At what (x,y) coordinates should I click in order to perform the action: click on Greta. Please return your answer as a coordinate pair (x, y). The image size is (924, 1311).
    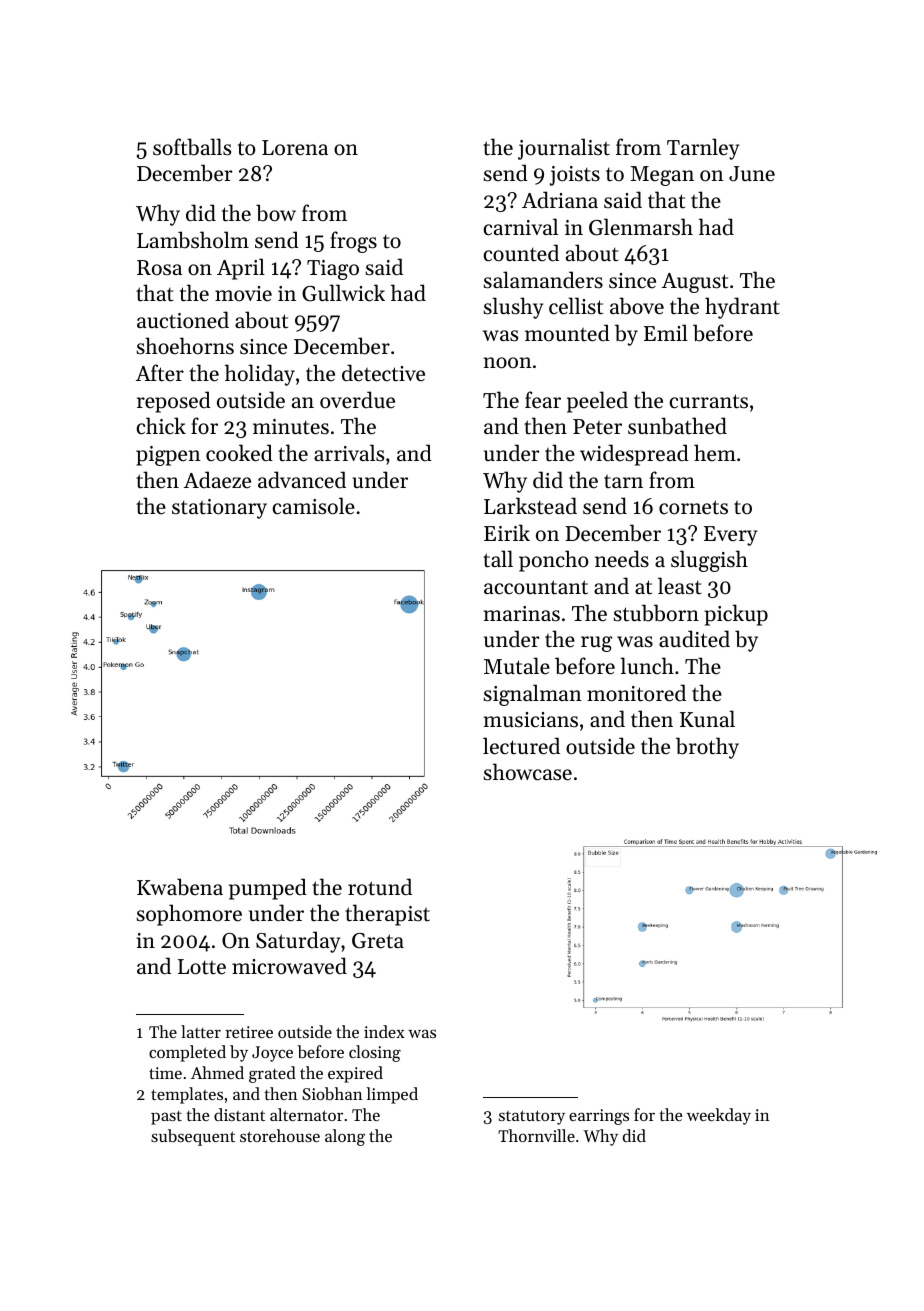
    Looking at the image, I should click on (378, 941).
